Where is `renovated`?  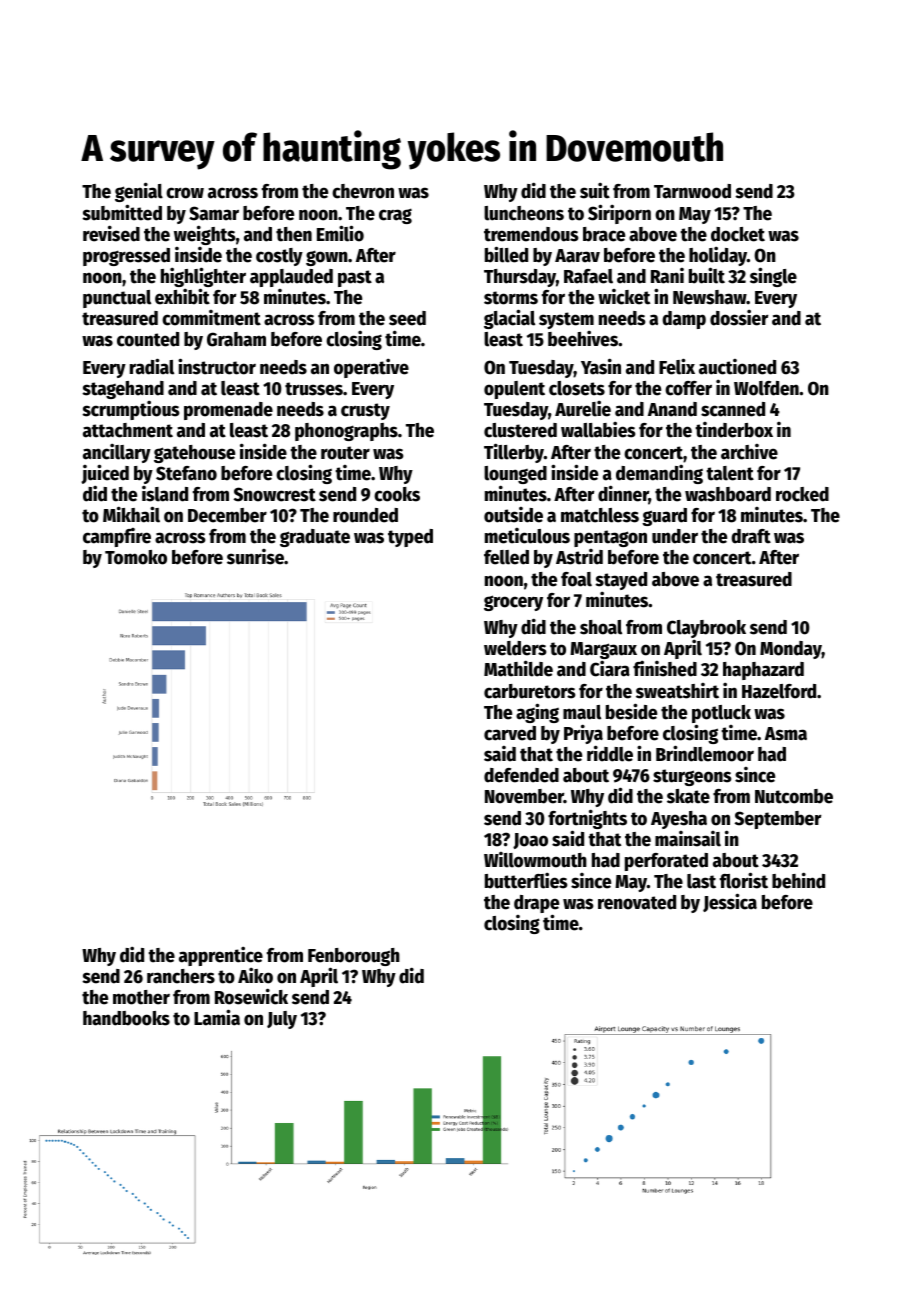 renovated is located at coordinates (637, 902).
